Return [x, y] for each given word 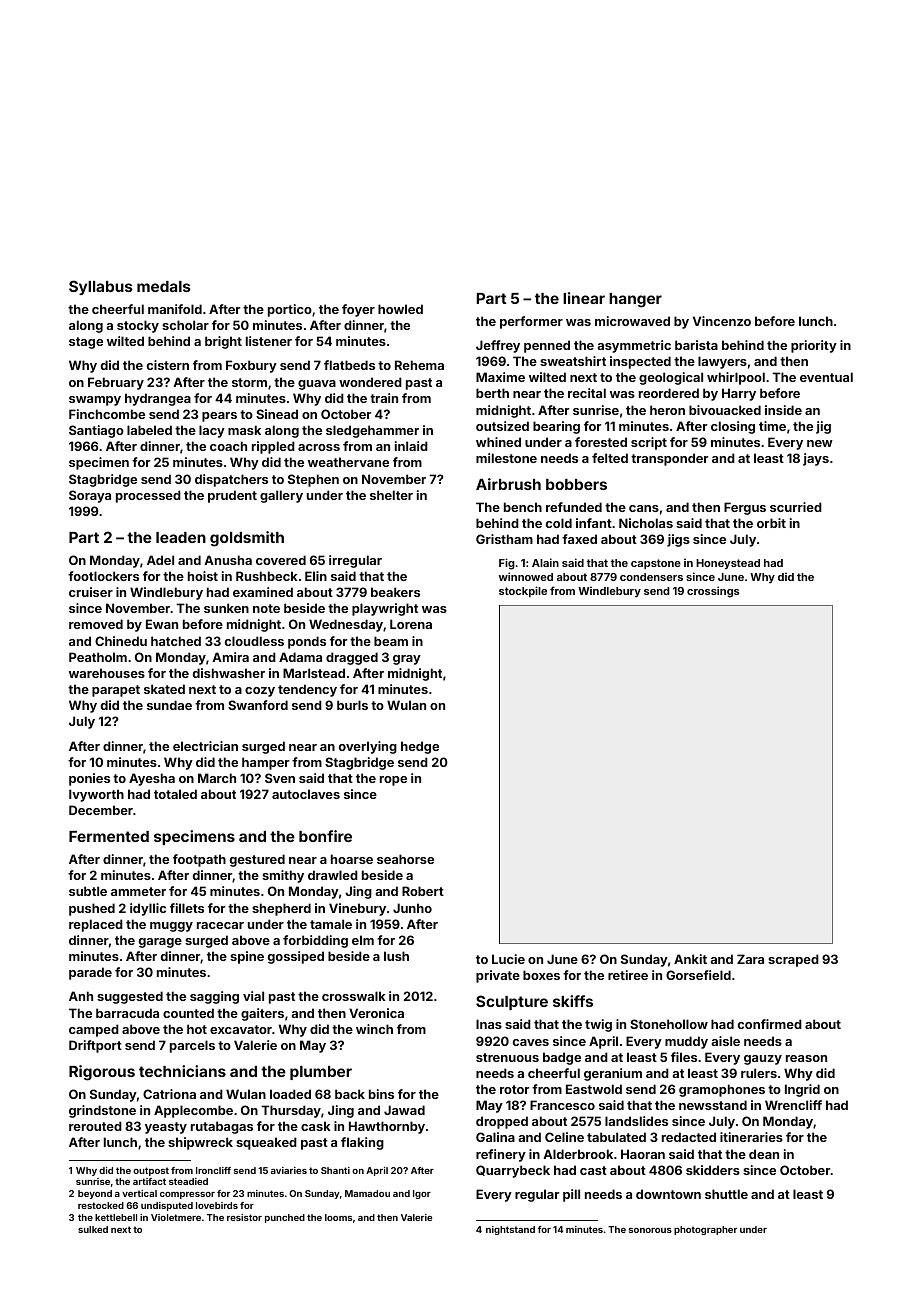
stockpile [523, 592]
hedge [420, 747]
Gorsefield [698, 975]
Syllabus [101, 287]
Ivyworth [96, 795]
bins [381, 1094]
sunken [226, 608]
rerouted [95, 1126]
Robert [423, 891]
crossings [713, 592]
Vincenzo [722, 321]
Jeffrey [498, 346]
